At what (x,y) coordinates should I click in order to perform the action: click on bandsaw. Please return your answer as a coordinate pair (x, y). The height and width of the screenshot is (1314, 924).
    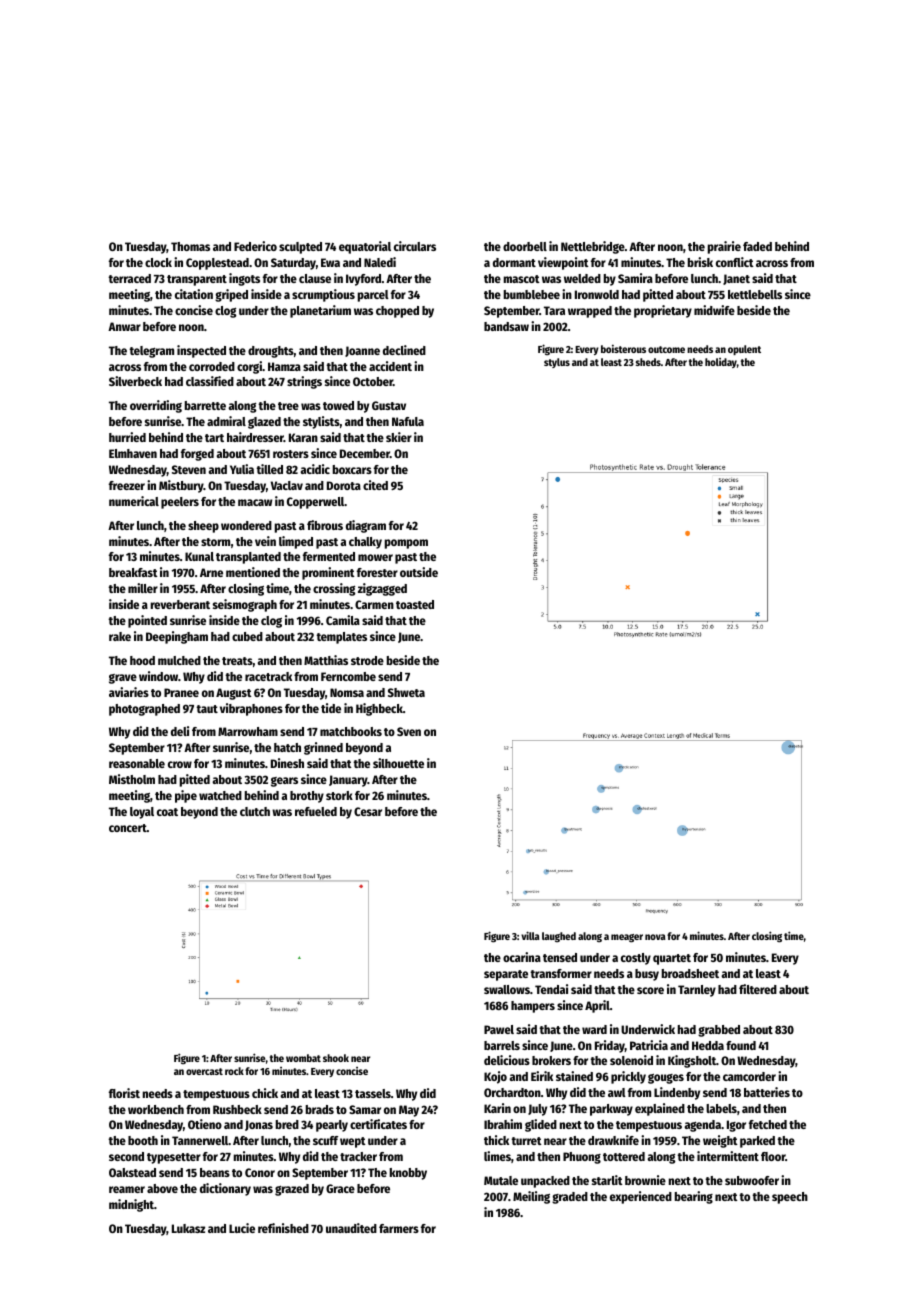
    Looking at the image, I should click on (506, 326).
